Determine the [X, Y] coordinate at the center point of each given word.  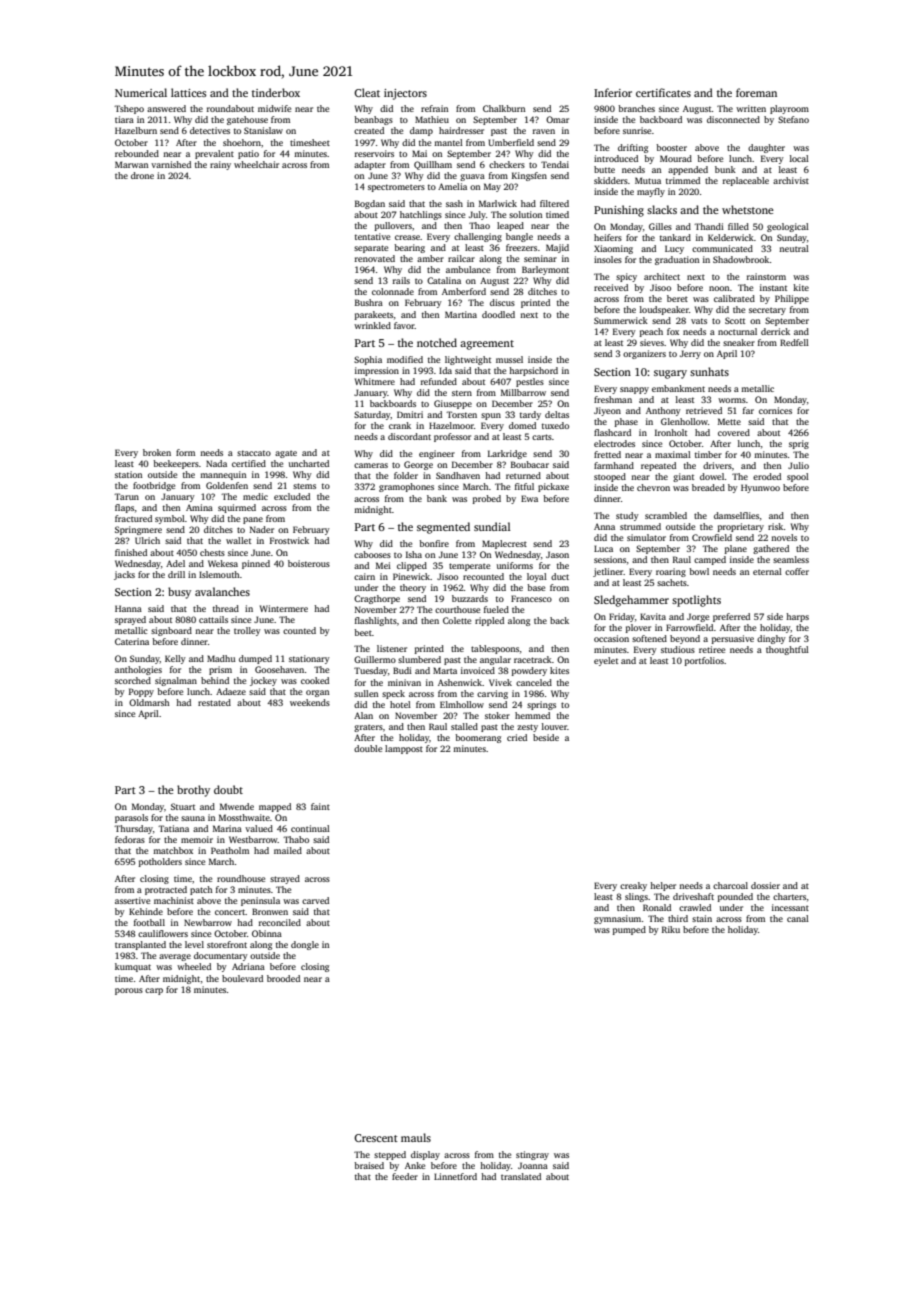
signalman [176, 681]
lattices [188, 92]
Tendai [555, 164]
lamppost [404, 749]
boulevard [242, 978]
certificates [663, 92]
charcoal [730, 885]
